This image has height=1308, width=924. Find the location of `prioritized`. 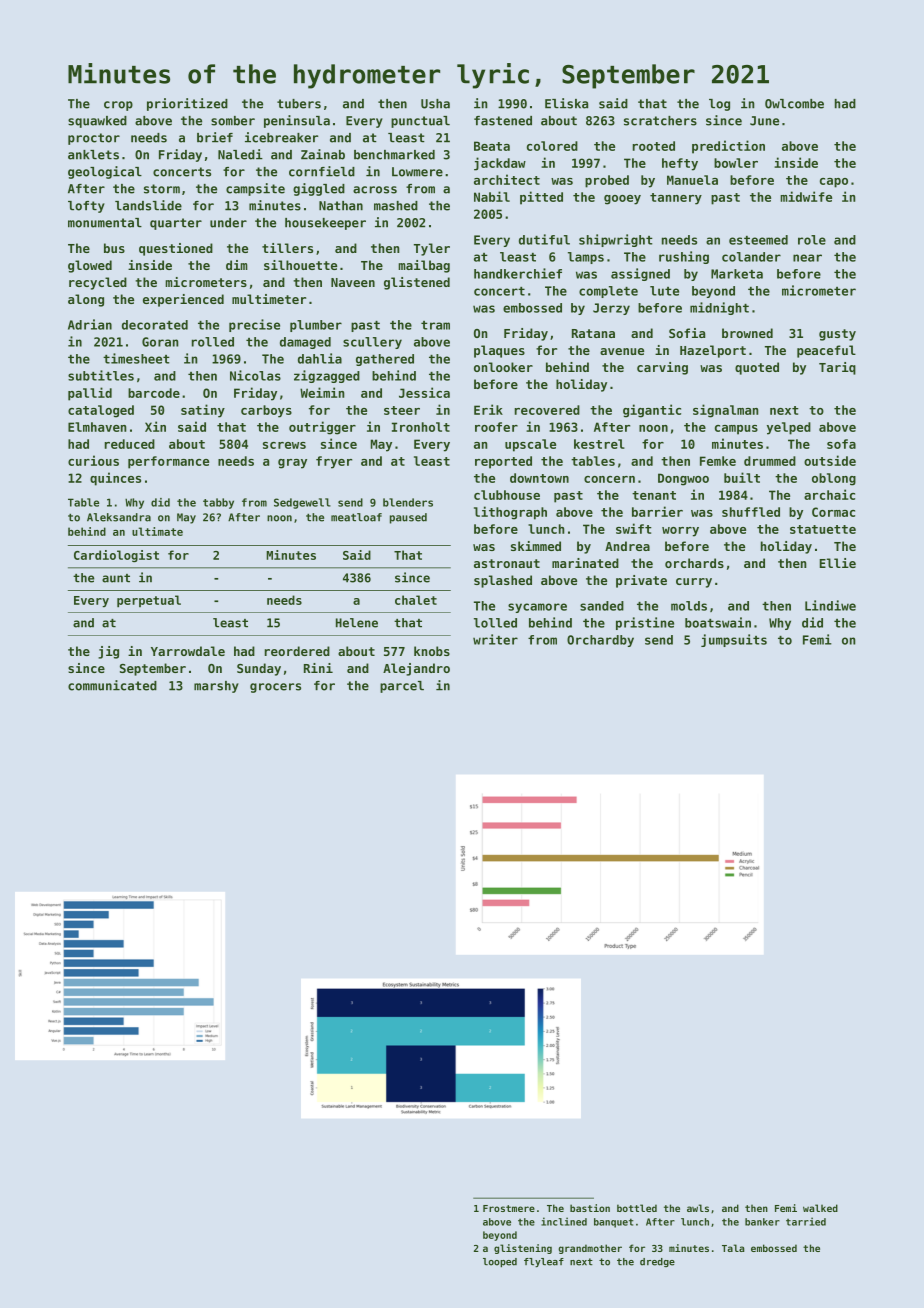

prioritized is located at coordinates (187, 104).
